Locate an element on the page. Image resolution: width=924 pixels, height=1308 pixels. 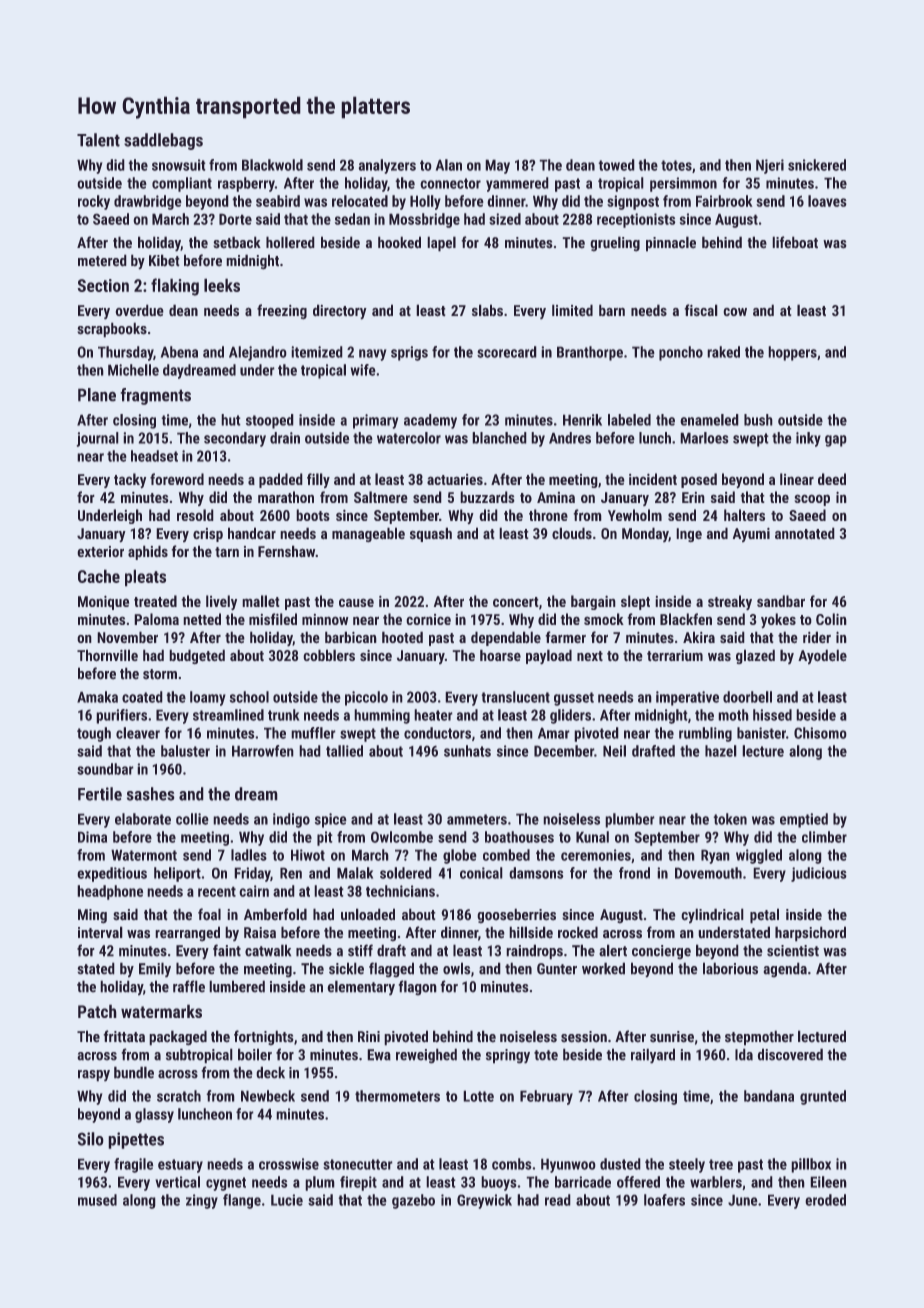
Alan is located at coordinates (449, 165).
